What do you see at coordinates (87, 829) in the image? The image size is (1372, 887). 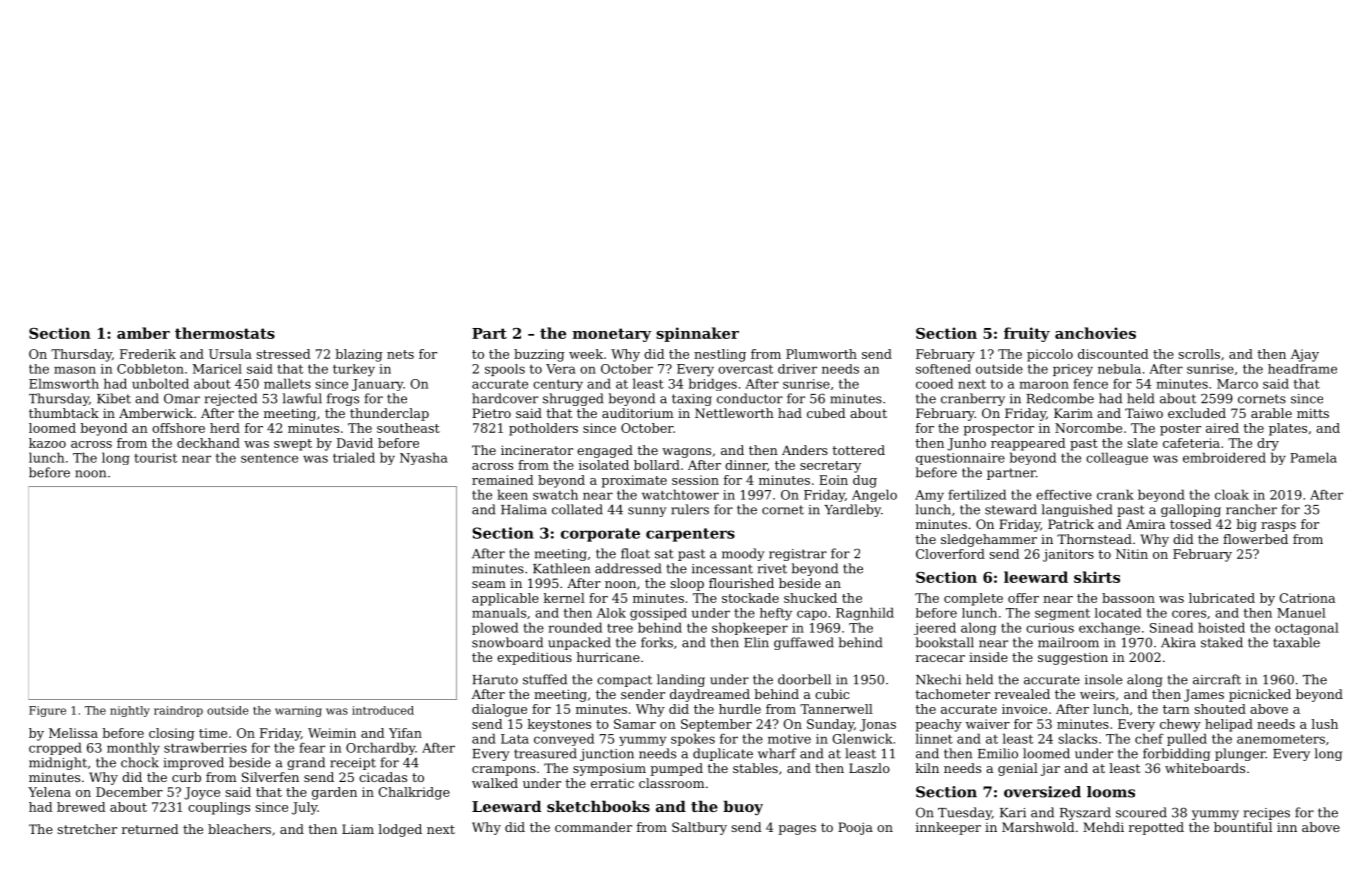 I see `stretcher` at bounding box center [87, 829].
